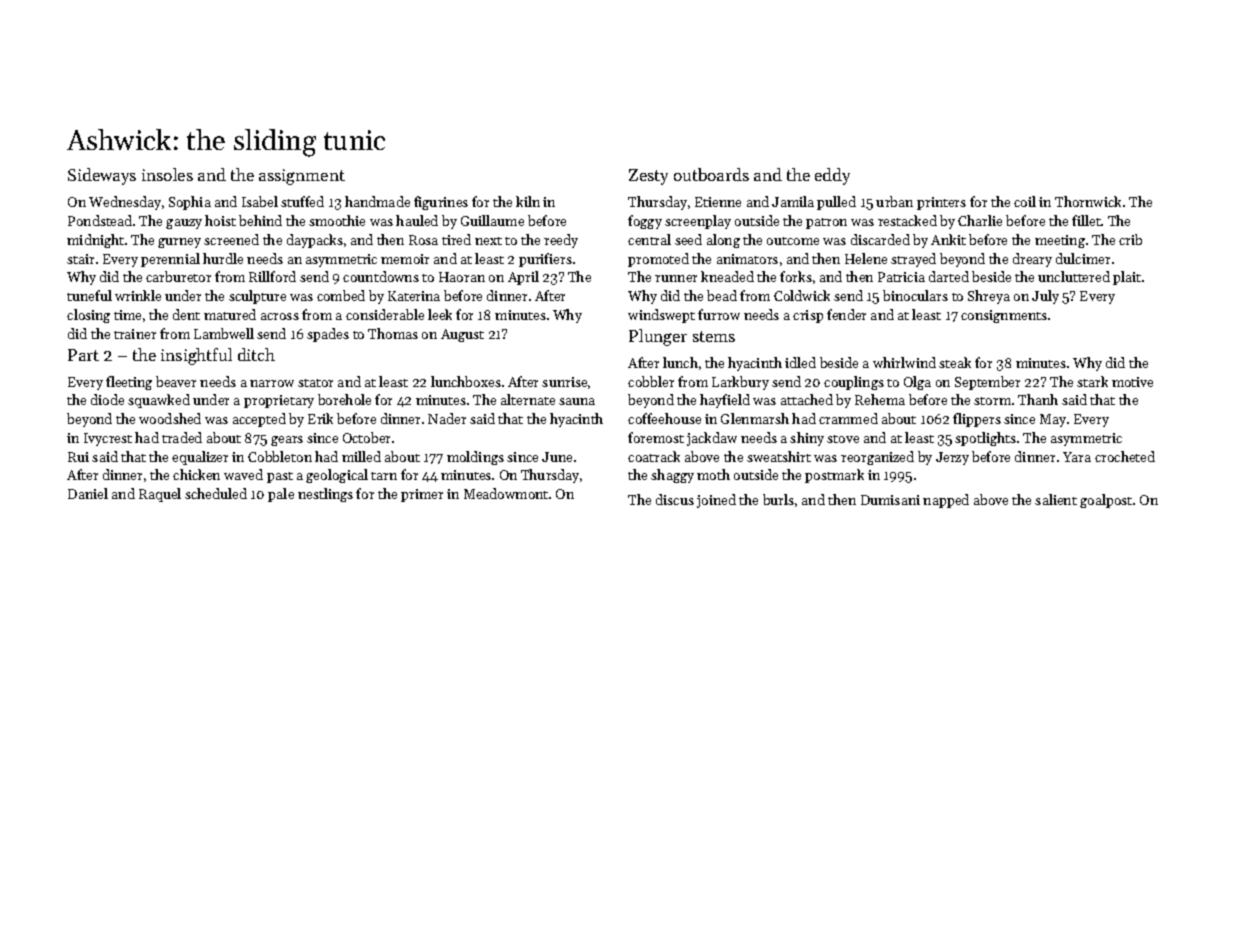 This image has width=1233, height=952. I want to click on nestlings, so click(325, 495).
